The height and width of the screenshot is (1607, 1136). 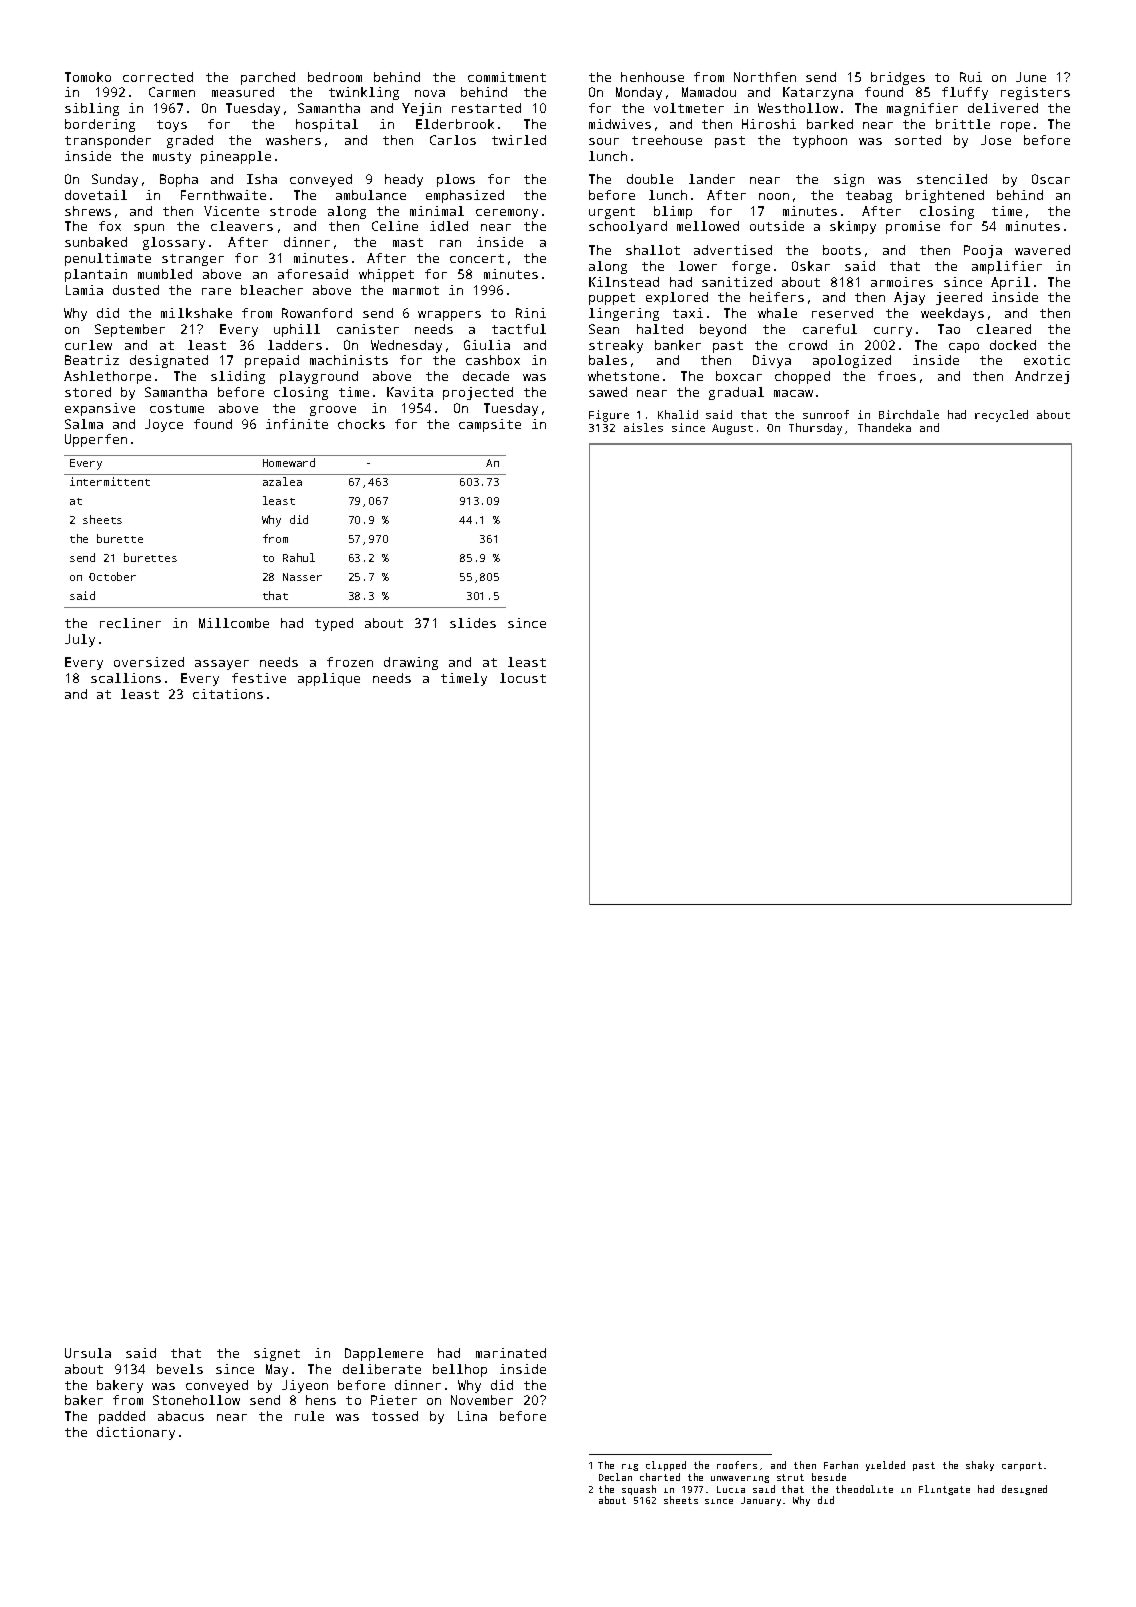 I want to click on campsite, so click(x=490, y=425).
